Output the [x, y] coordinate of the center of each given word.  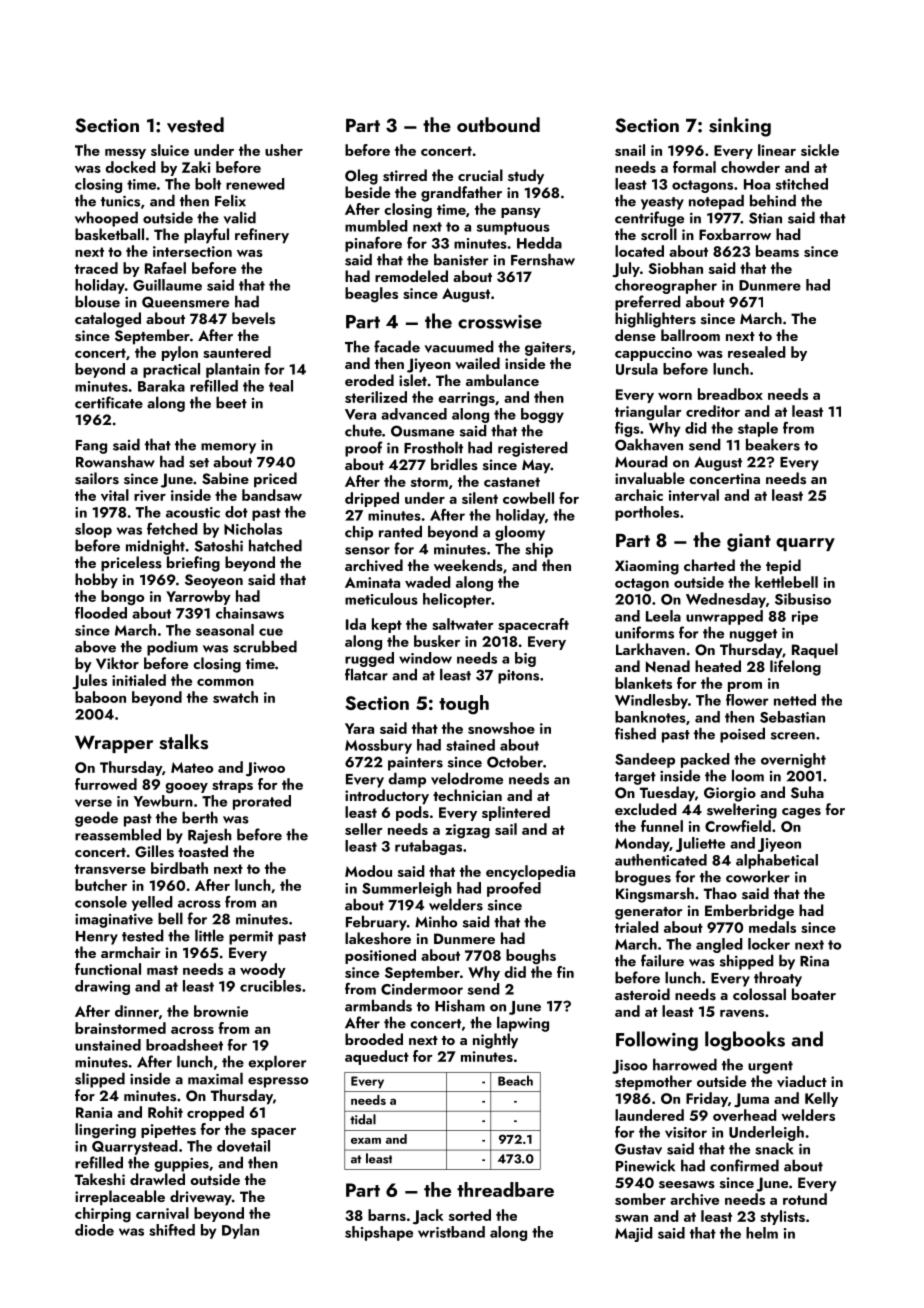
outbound [498, 124]
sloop [93, 530]
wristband [451, 1232]
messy [125, 154]
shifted [172, 1230]
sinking [740, 127]
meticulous [381, 599]
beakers [773, 444]
